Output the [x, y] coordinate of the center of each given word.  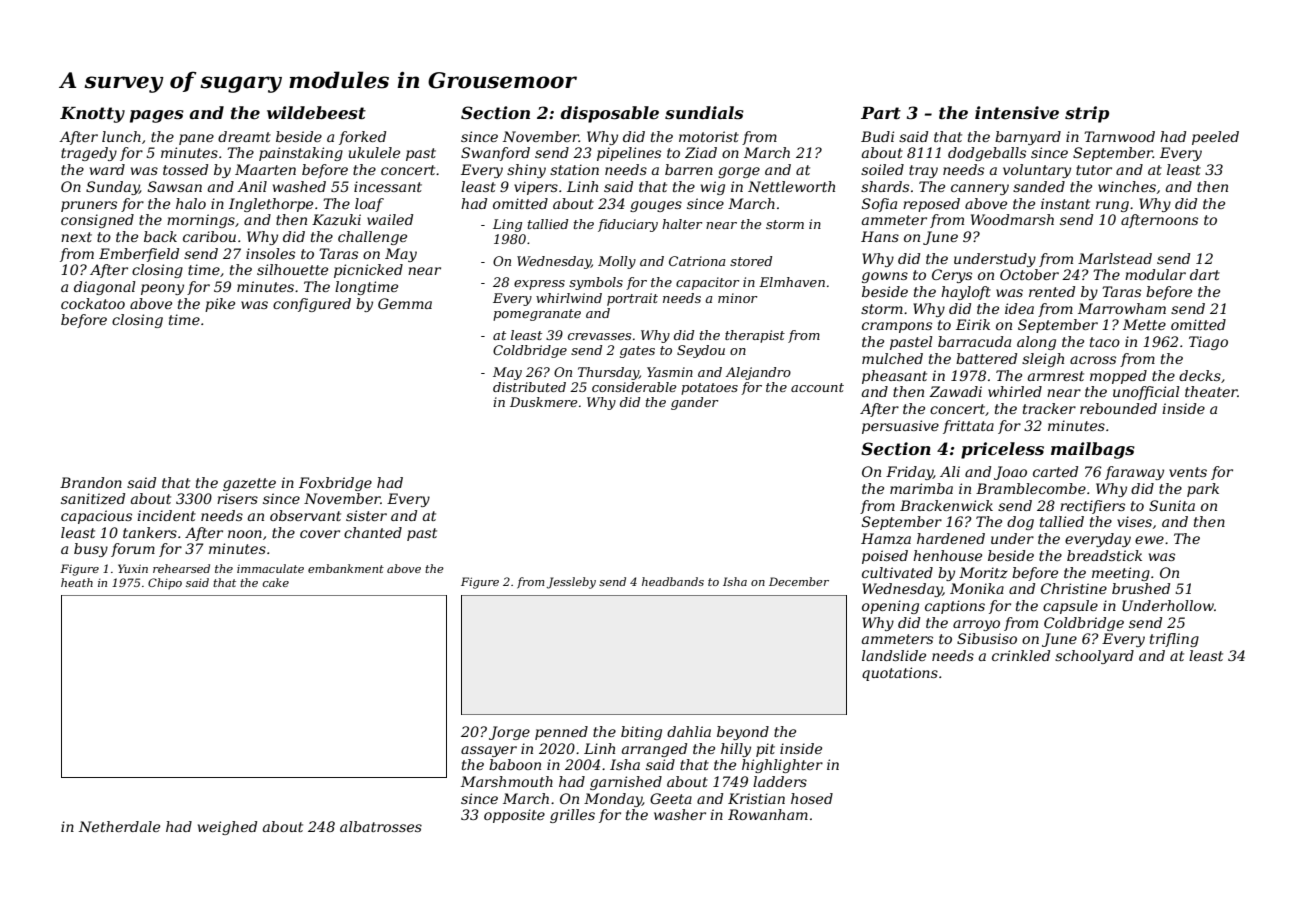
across [1093, 360]
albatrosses [381, 826]
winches [1127, 186]
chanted [373, 532]
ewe [1149, 540]
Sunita [1172, 505]
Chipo [165, 583]
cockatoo [93, 303]
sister [366, 515]
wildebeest [316, 112]
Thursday [608, 373]
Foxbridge [335, 484]
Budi [877, 136]
